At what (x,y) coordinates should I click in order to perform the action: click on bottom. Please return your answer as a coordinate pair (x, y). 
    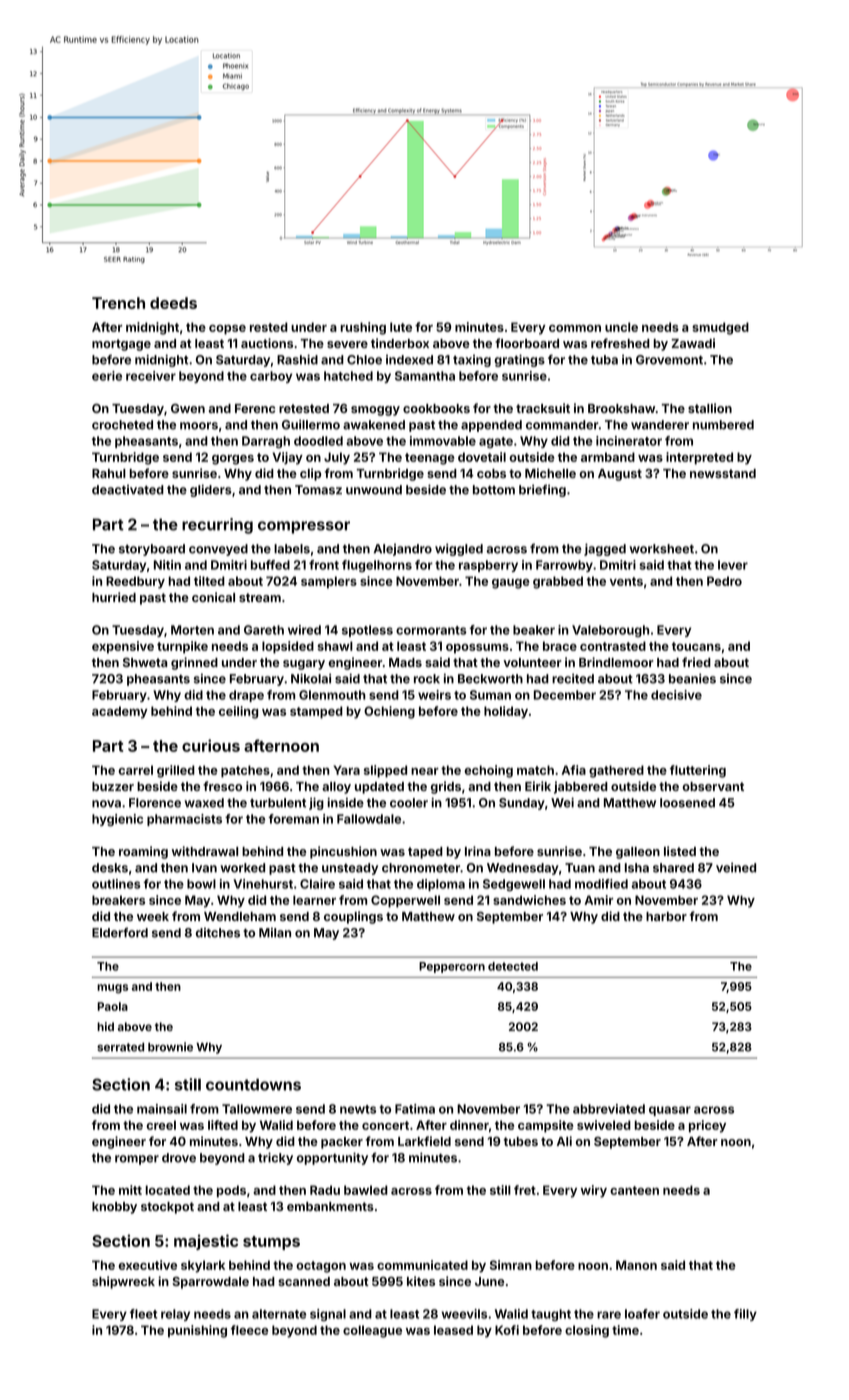
    Looking at the image, I should click on (494, 490).
